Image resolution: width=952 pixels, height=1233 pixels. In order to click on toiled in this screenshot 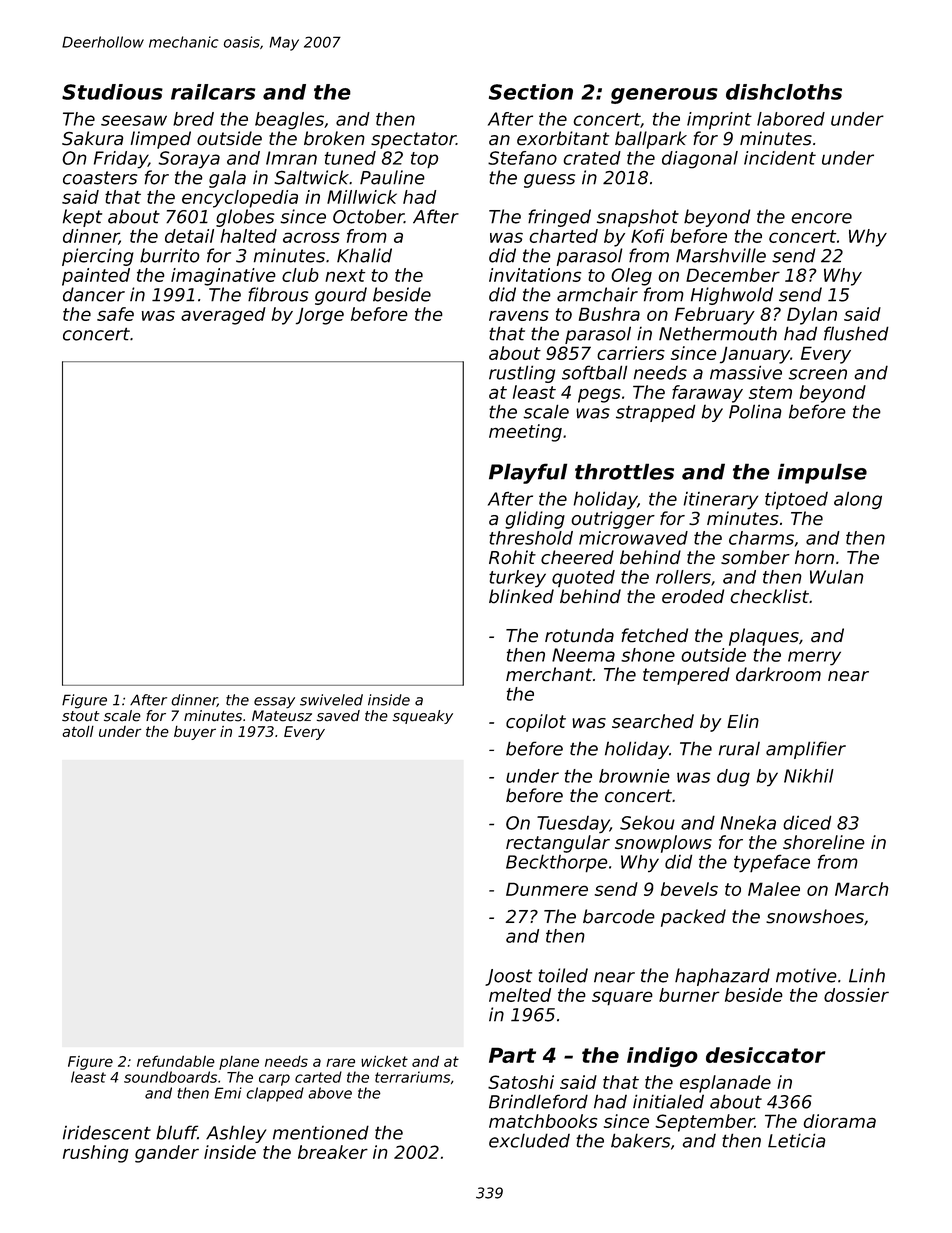, I will do `click(563, 975)`.
